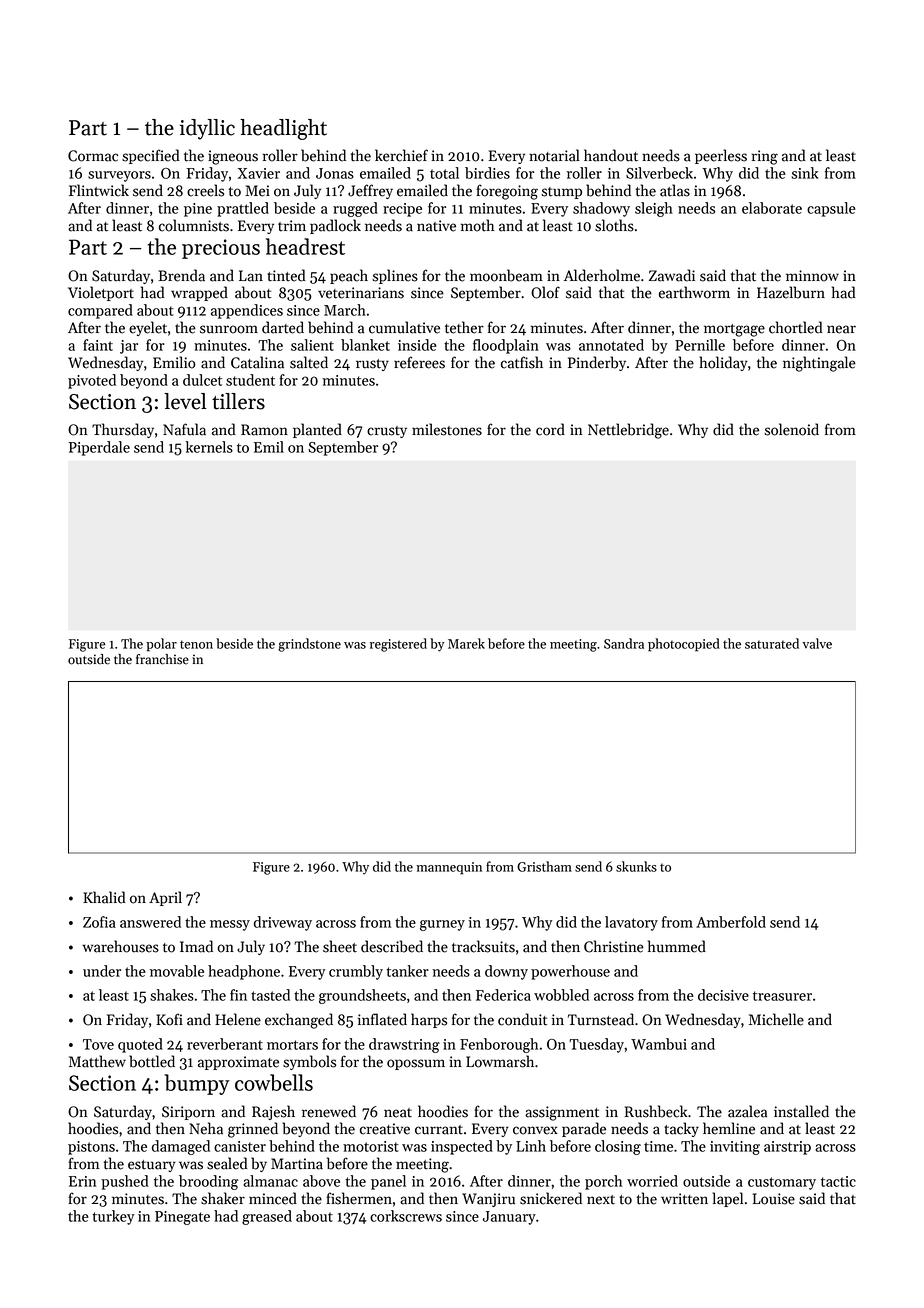  What do you see at coordinates (694, 292) in the document?
I see `earthworm` at bounding box center [694, 292].
